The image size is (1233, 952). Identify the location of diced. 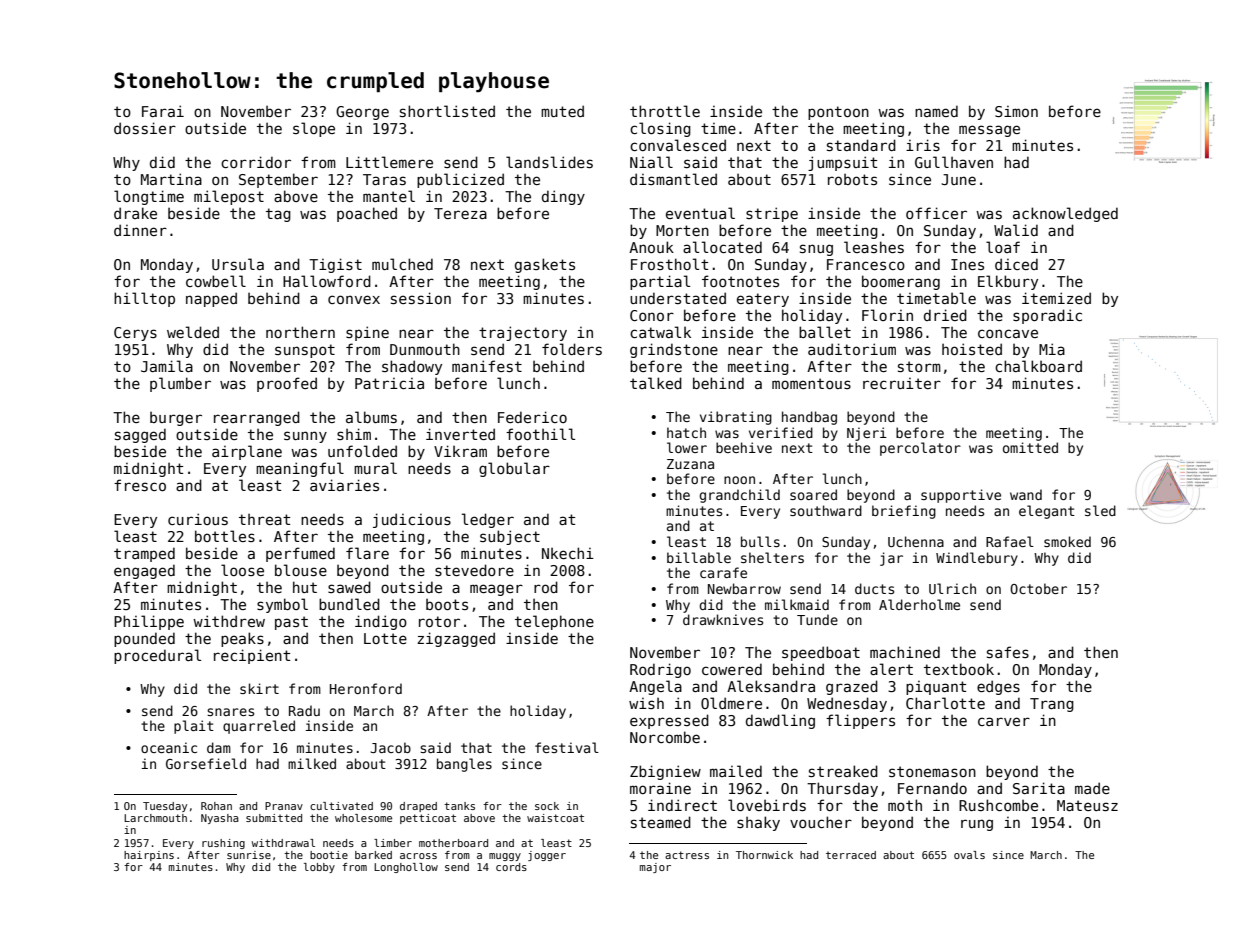
(1016, 264).
